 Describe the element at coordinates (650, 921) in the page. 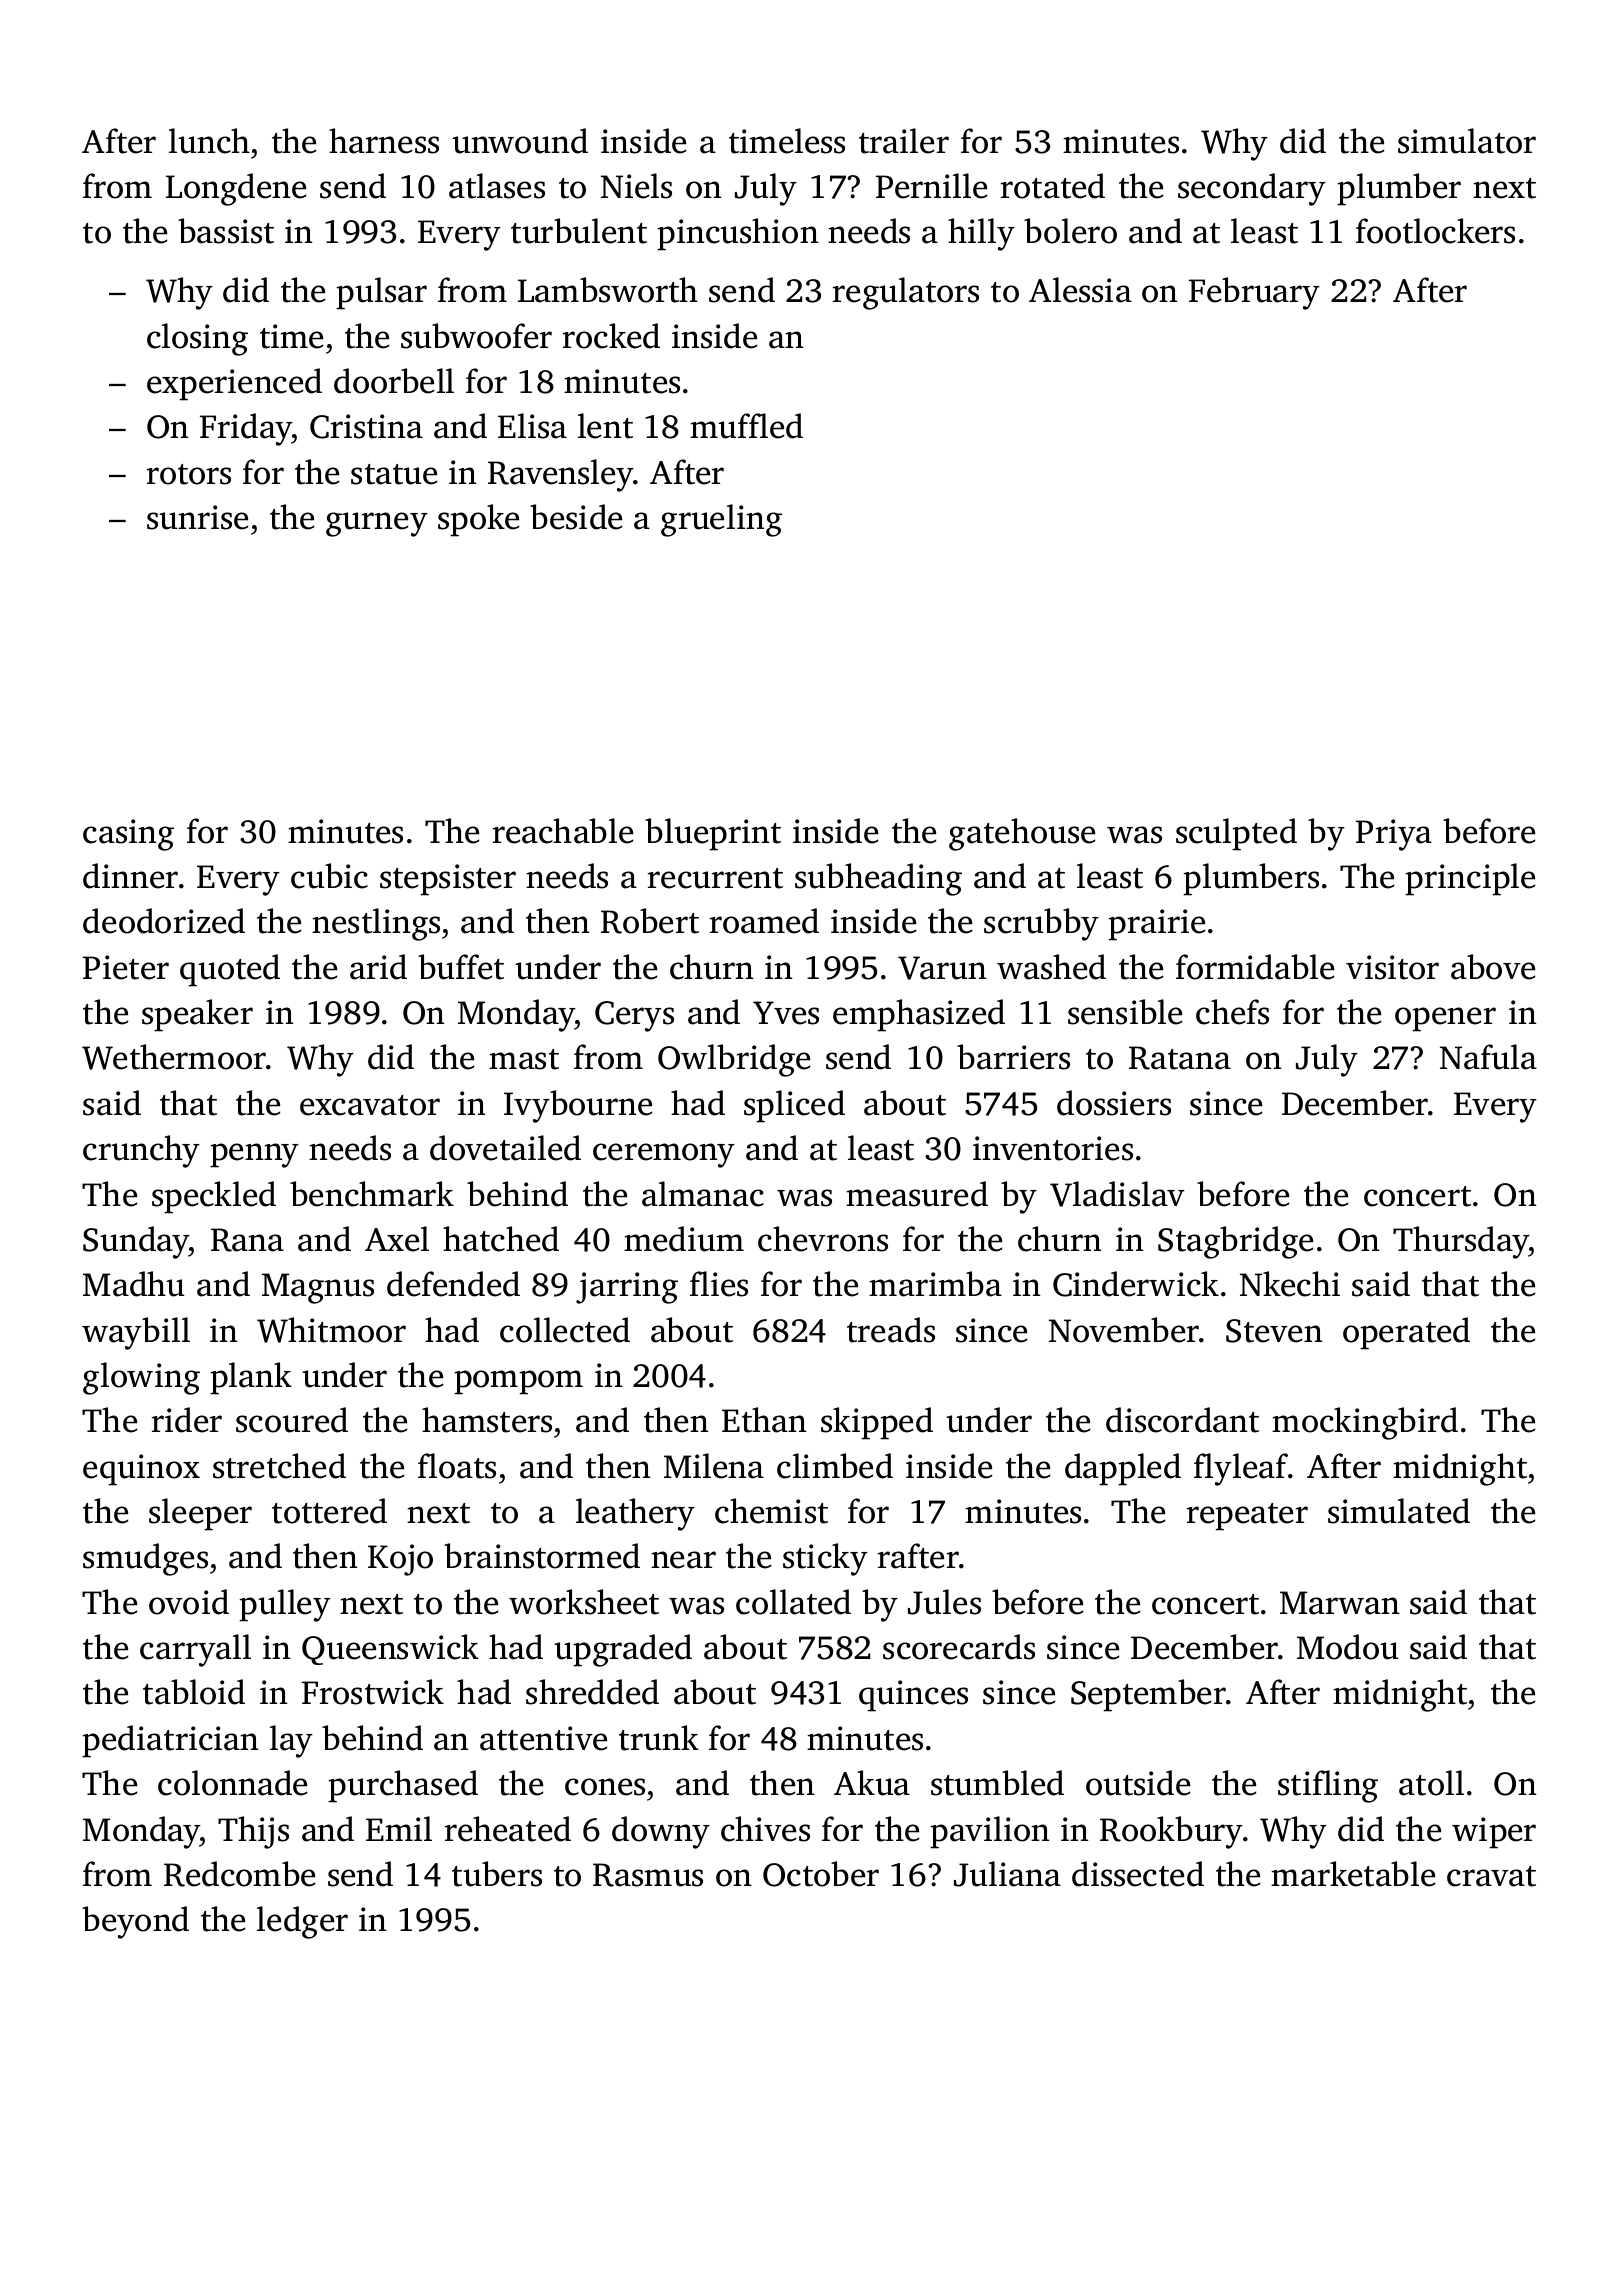

I see `Robert` at that location.
